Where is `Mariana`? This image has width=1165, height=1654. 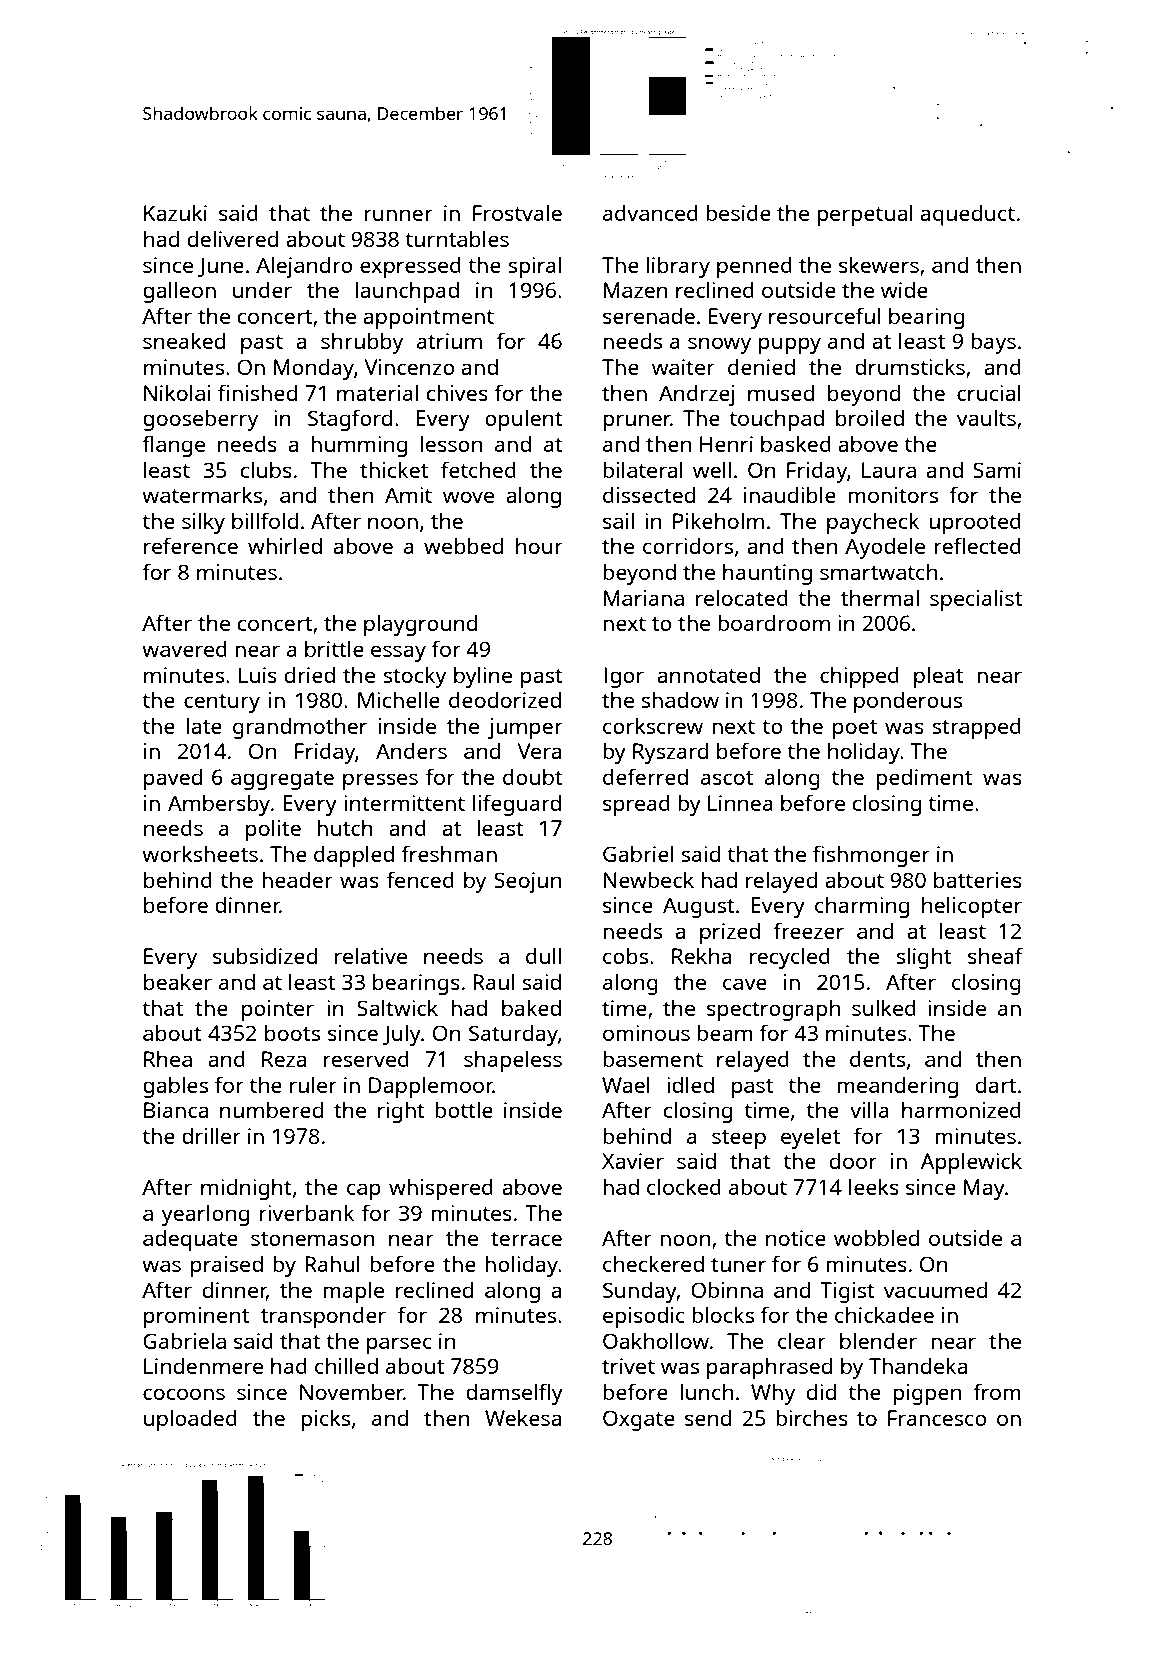 Mariana is located at coordinates (644, 598).
